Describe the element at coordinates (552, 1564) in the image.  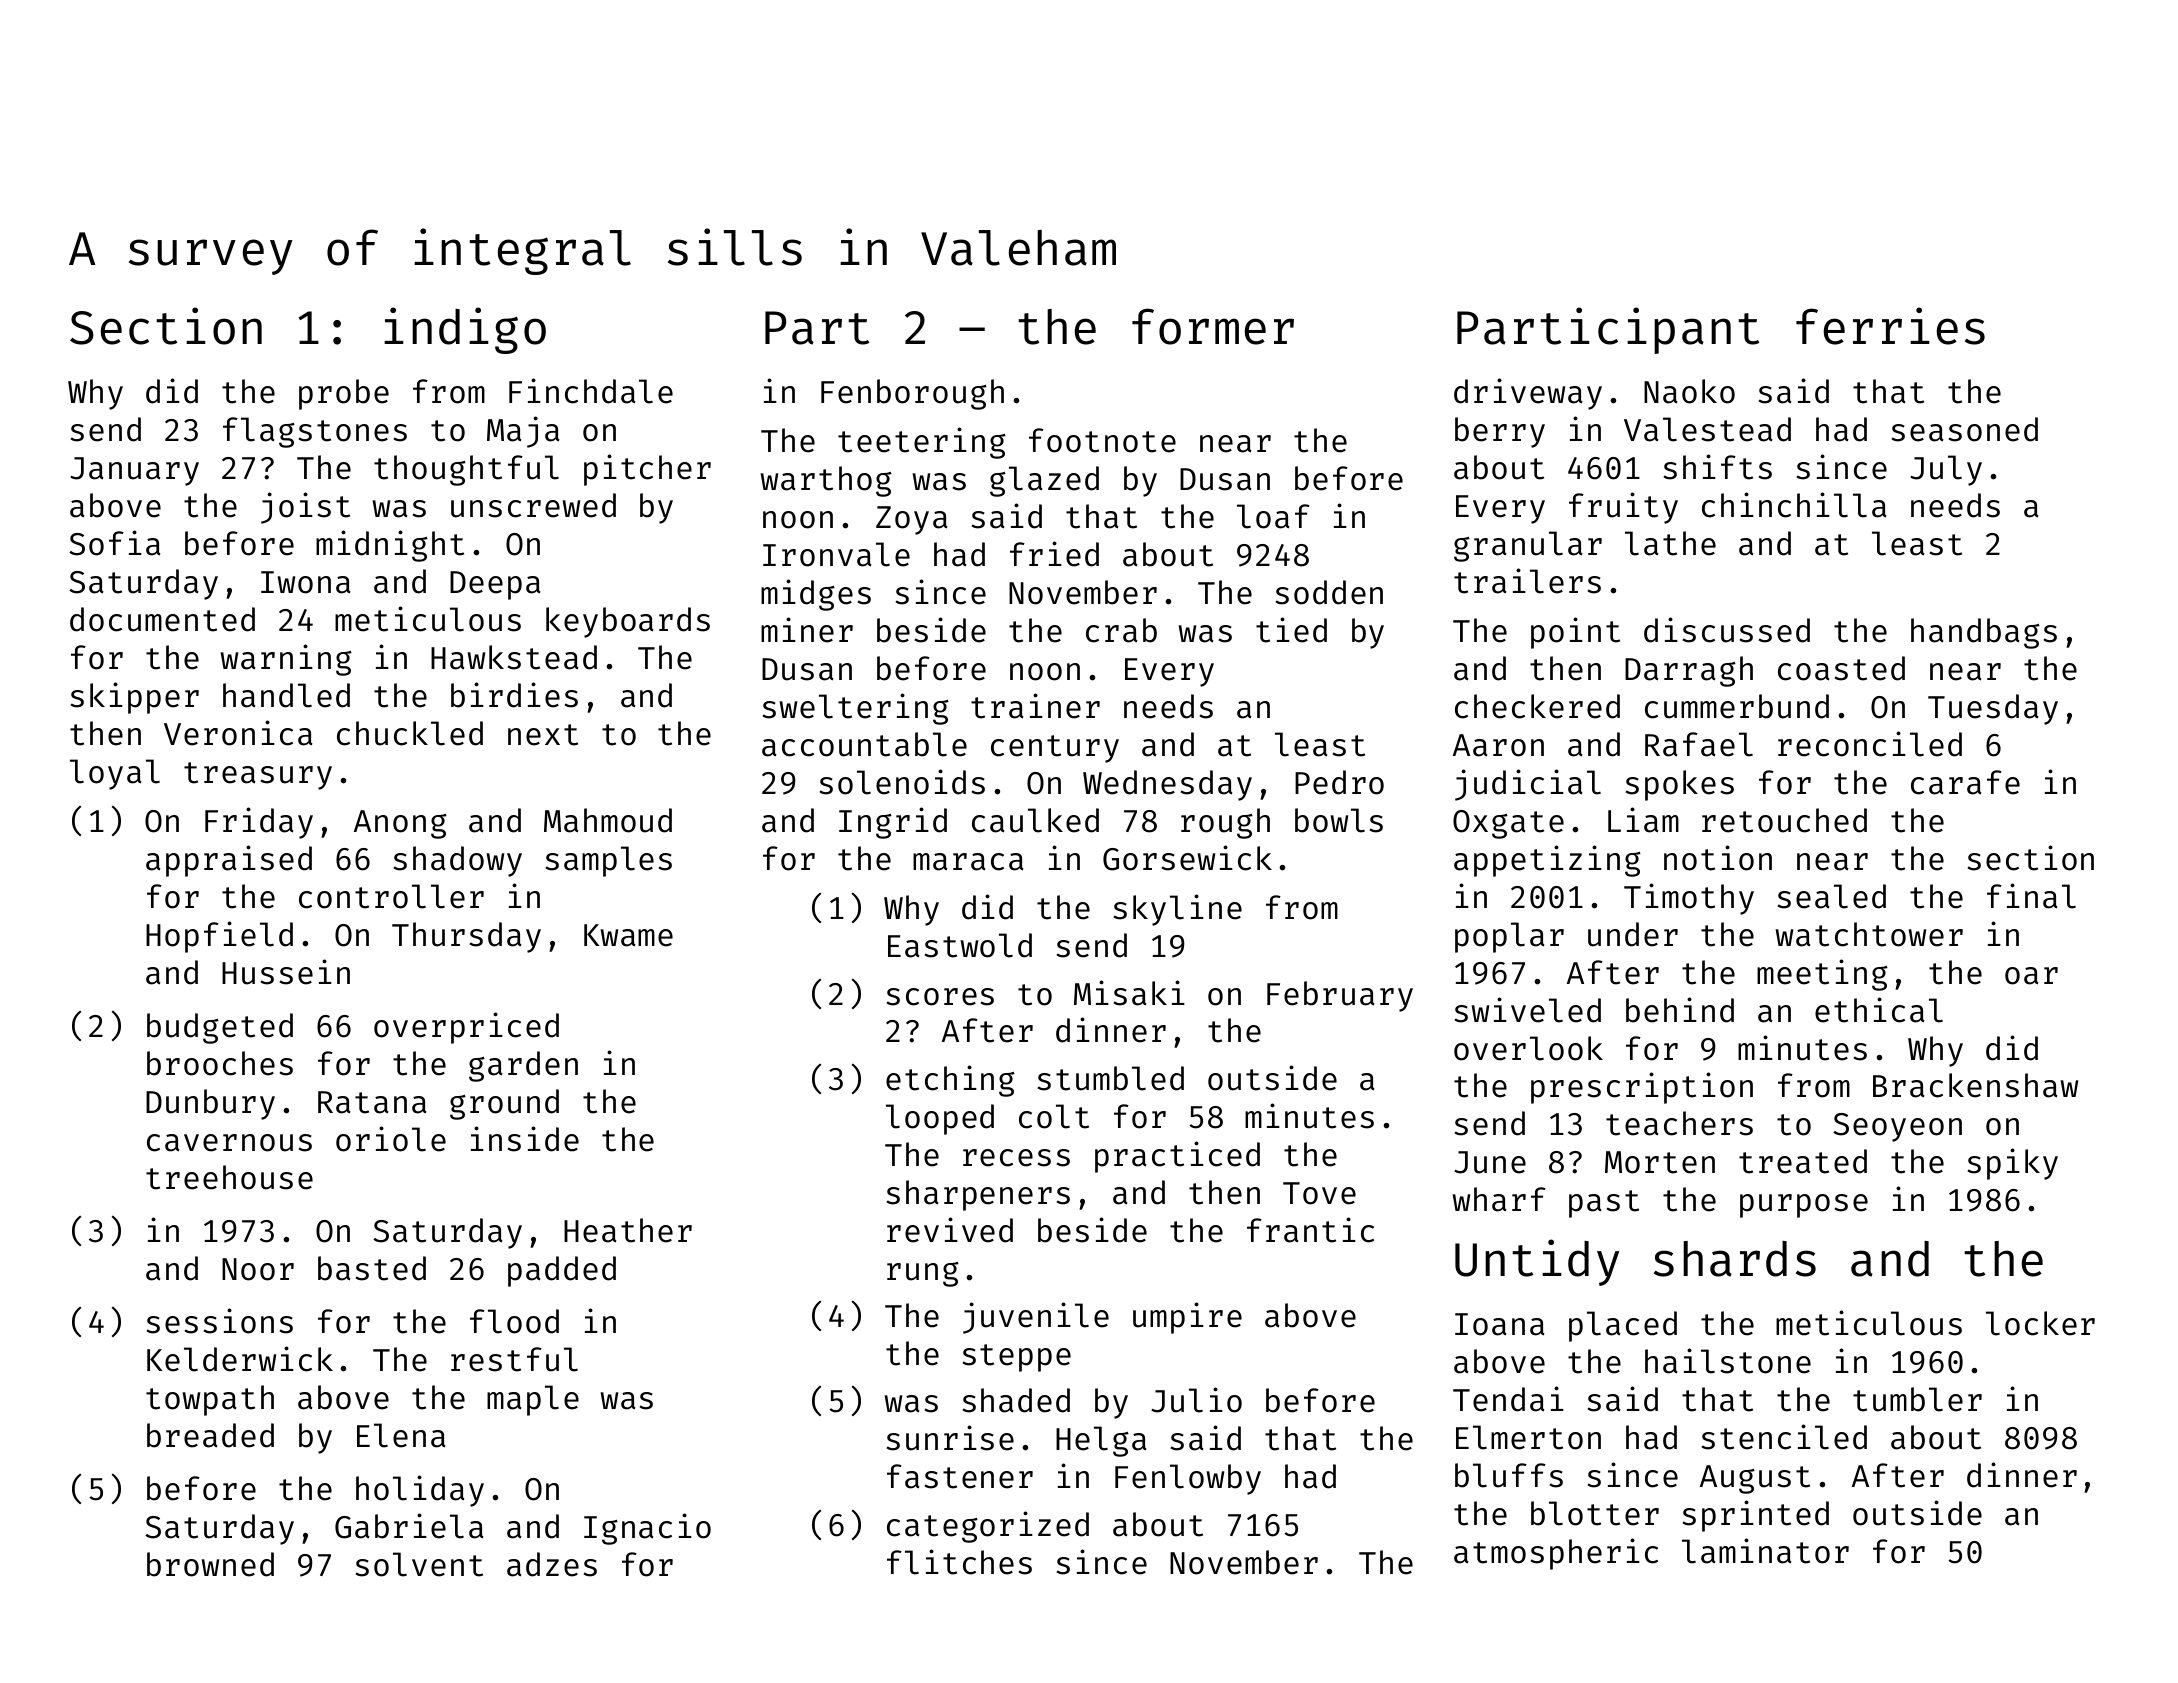
I see `adzes` at that location.
